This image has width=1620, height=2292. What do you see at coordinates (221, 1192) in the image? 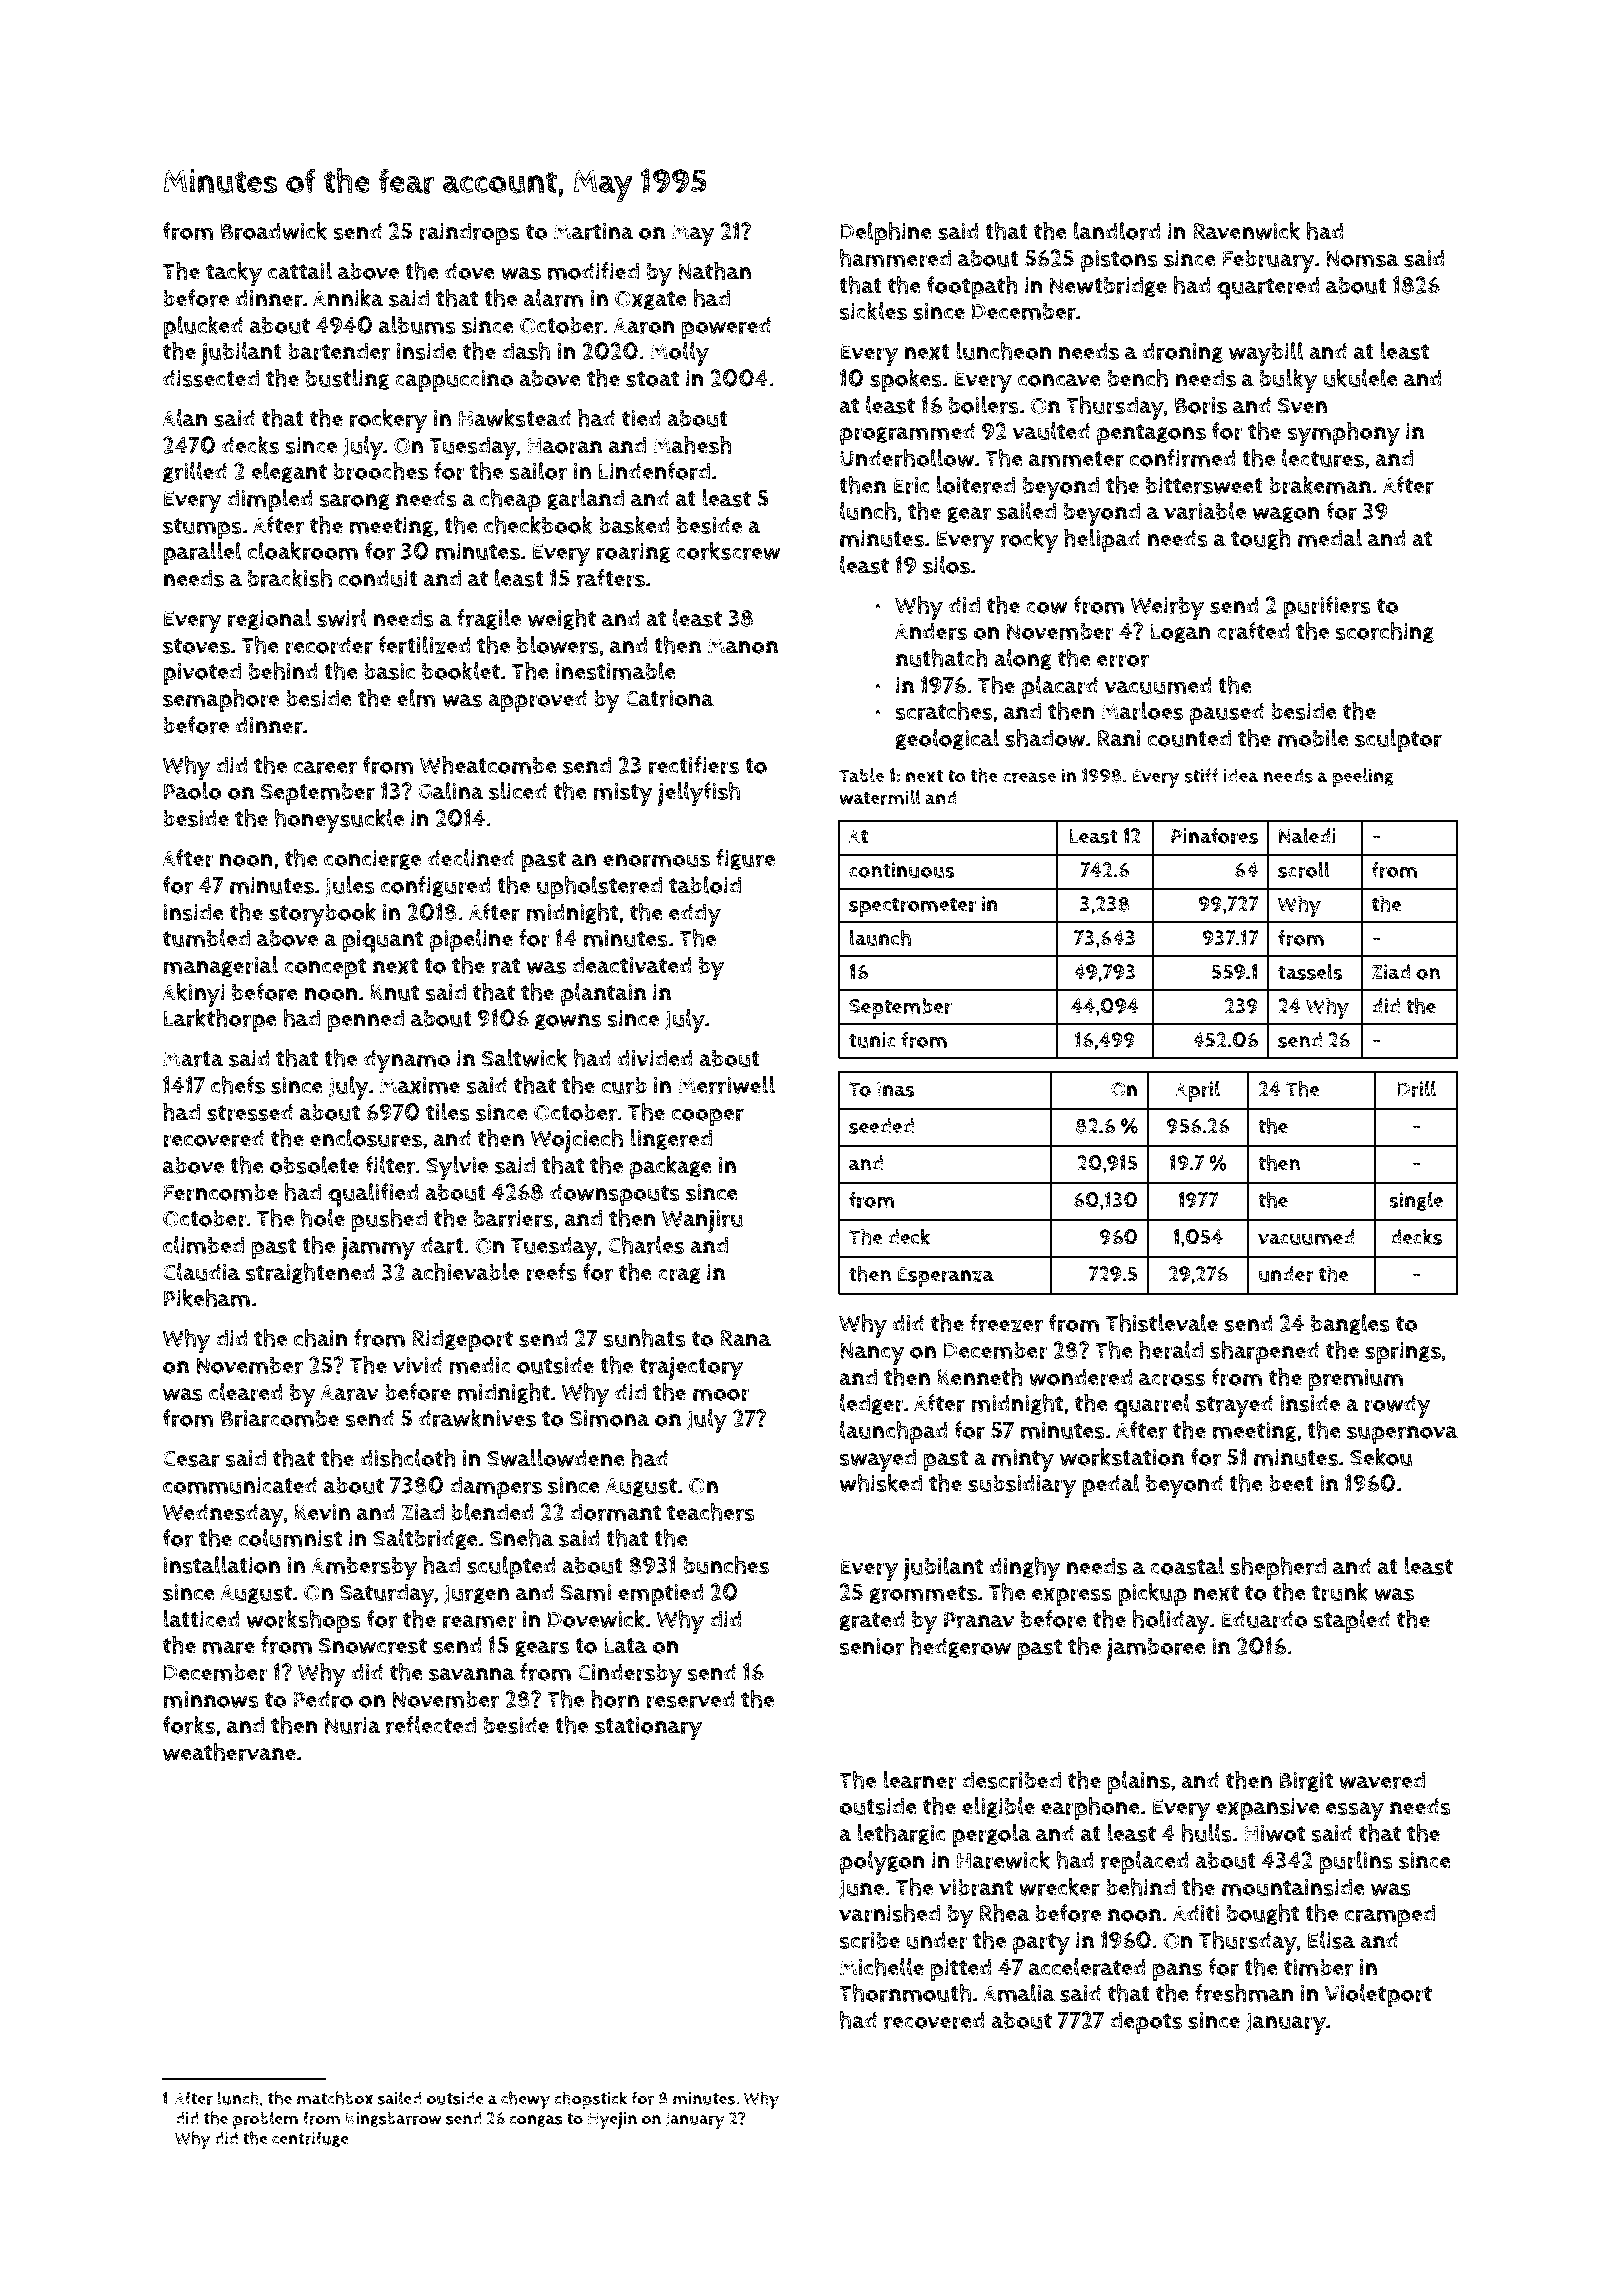
I see `Ferncombe` at bounding box center [221, 1192].
